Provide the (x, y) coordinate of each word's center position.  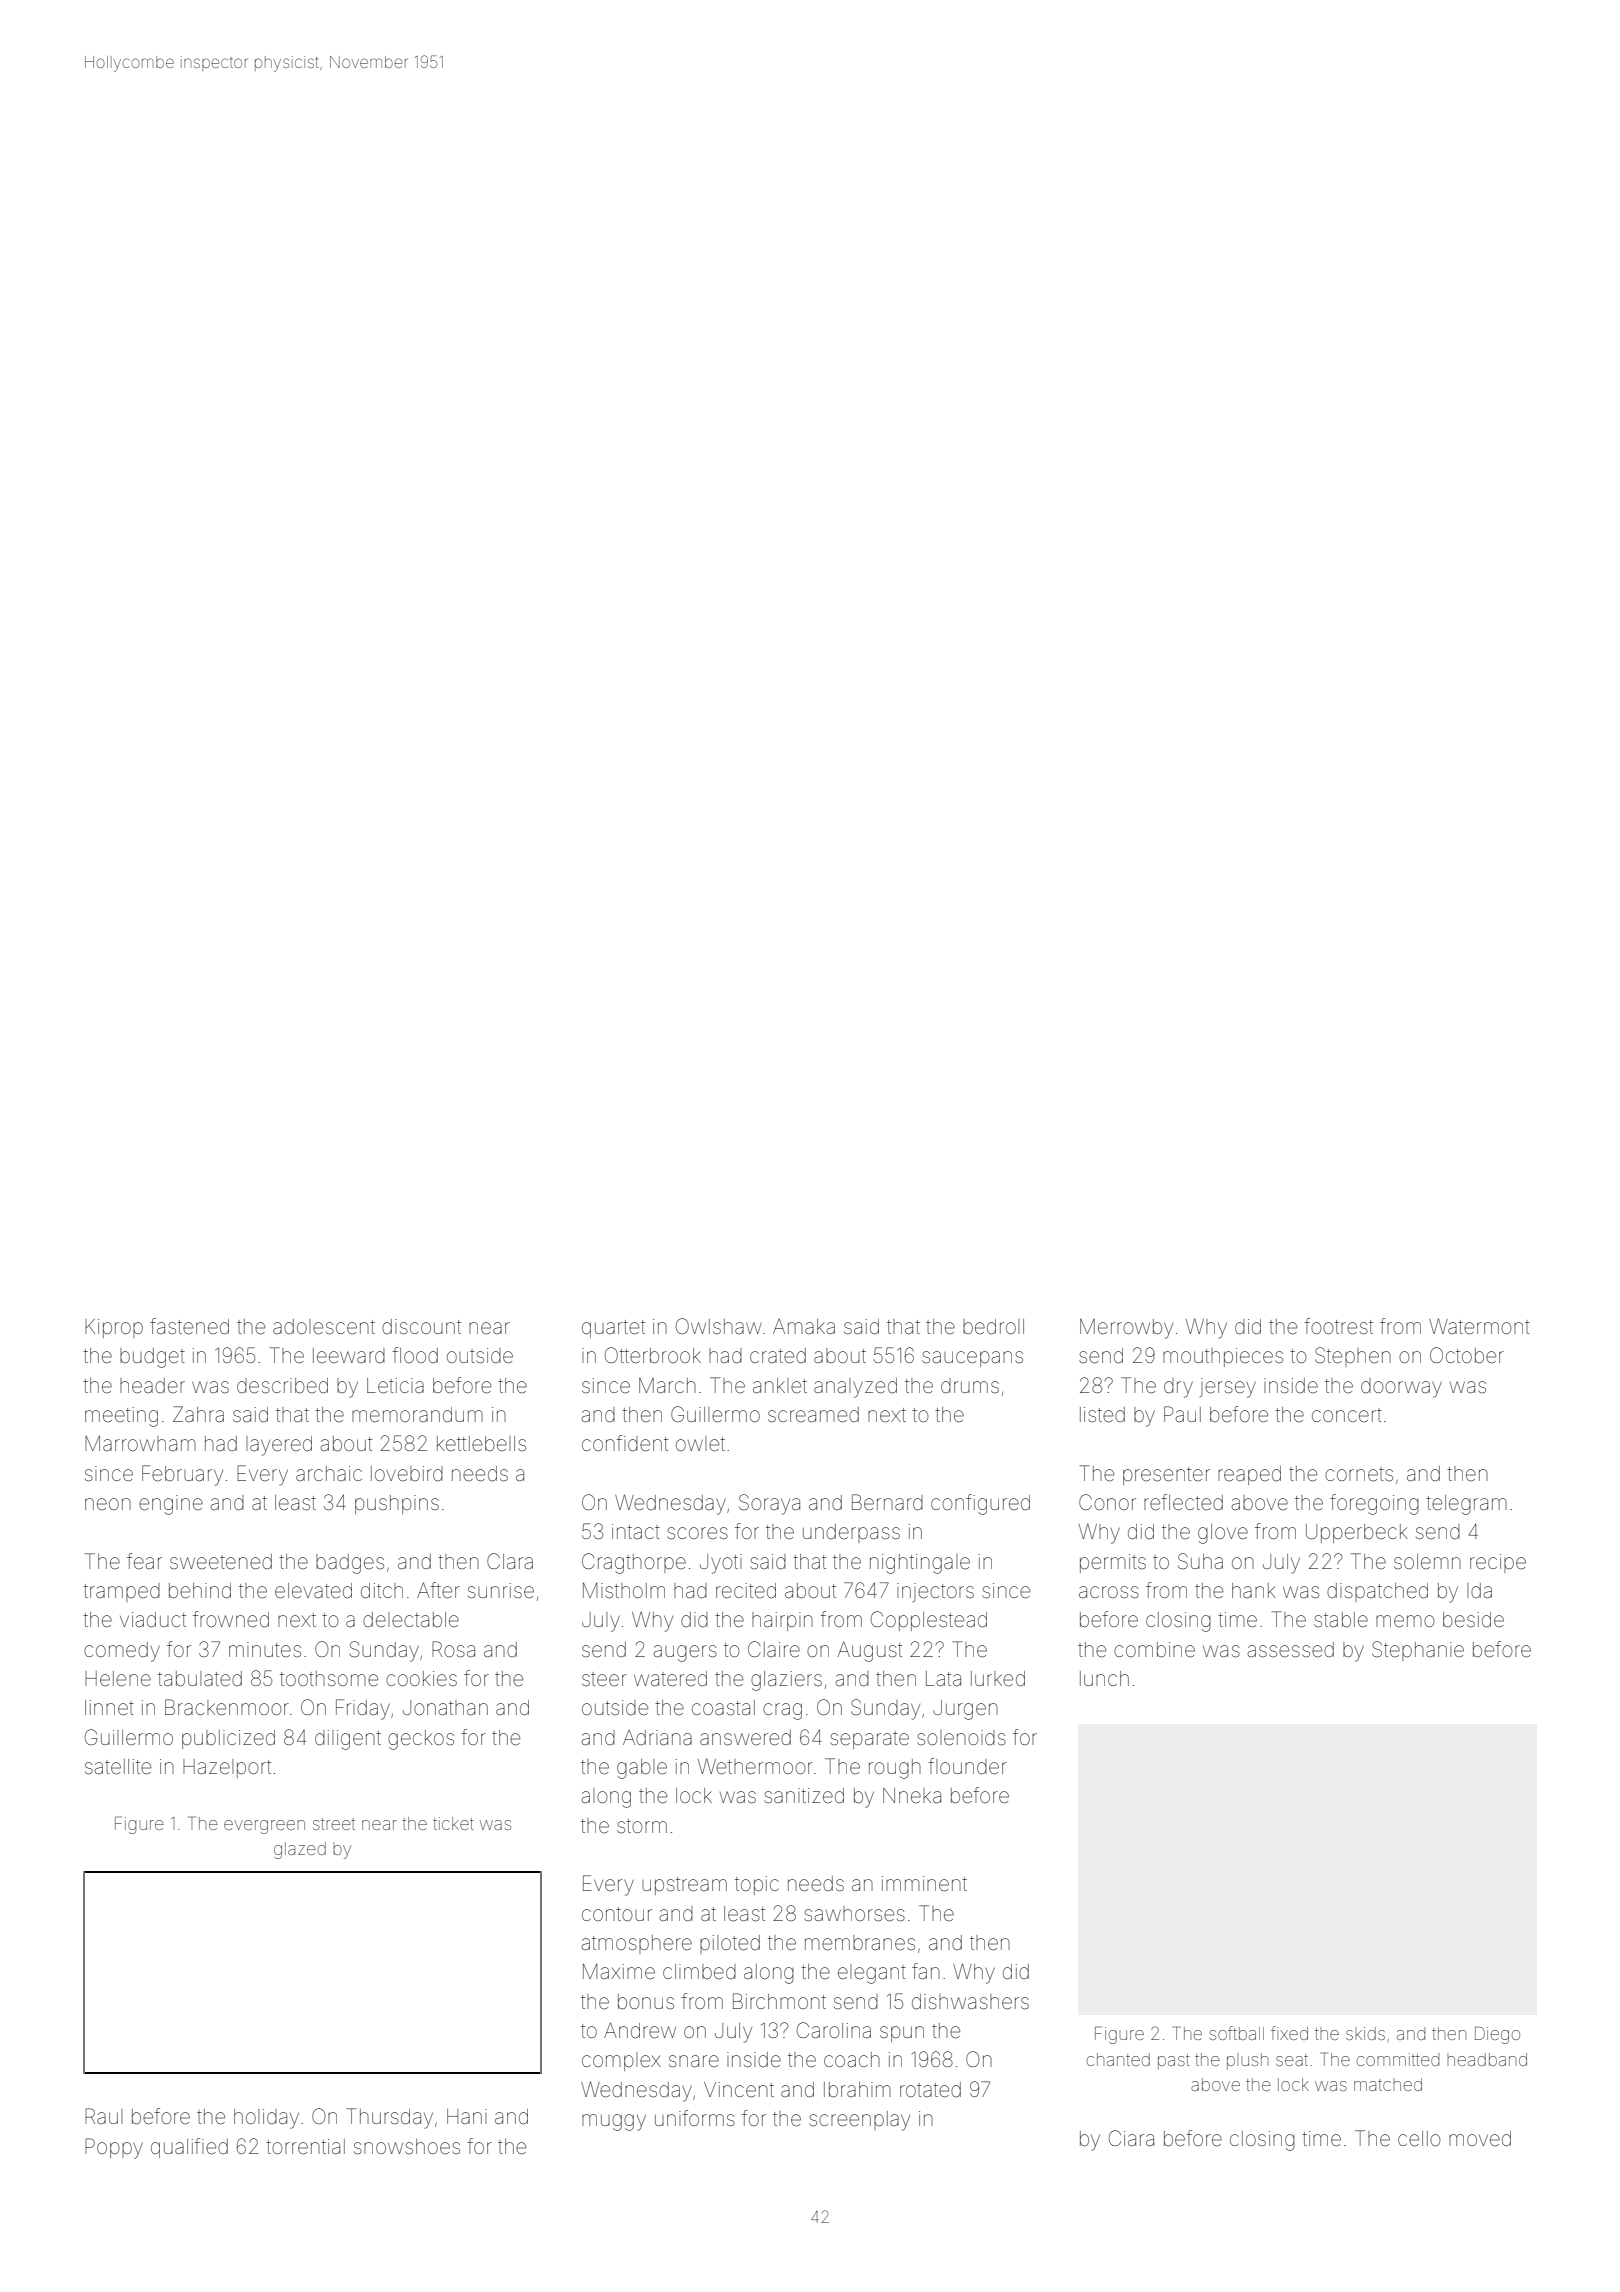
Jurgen (965, 1710)
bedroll (993, 1326)
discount (421, 1326)
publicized (228, 1739)
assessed (1291, 1650)
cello (1419, 2139)
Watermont (1479, 1326)
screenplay (859, 2121)
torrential (305, 2146)
